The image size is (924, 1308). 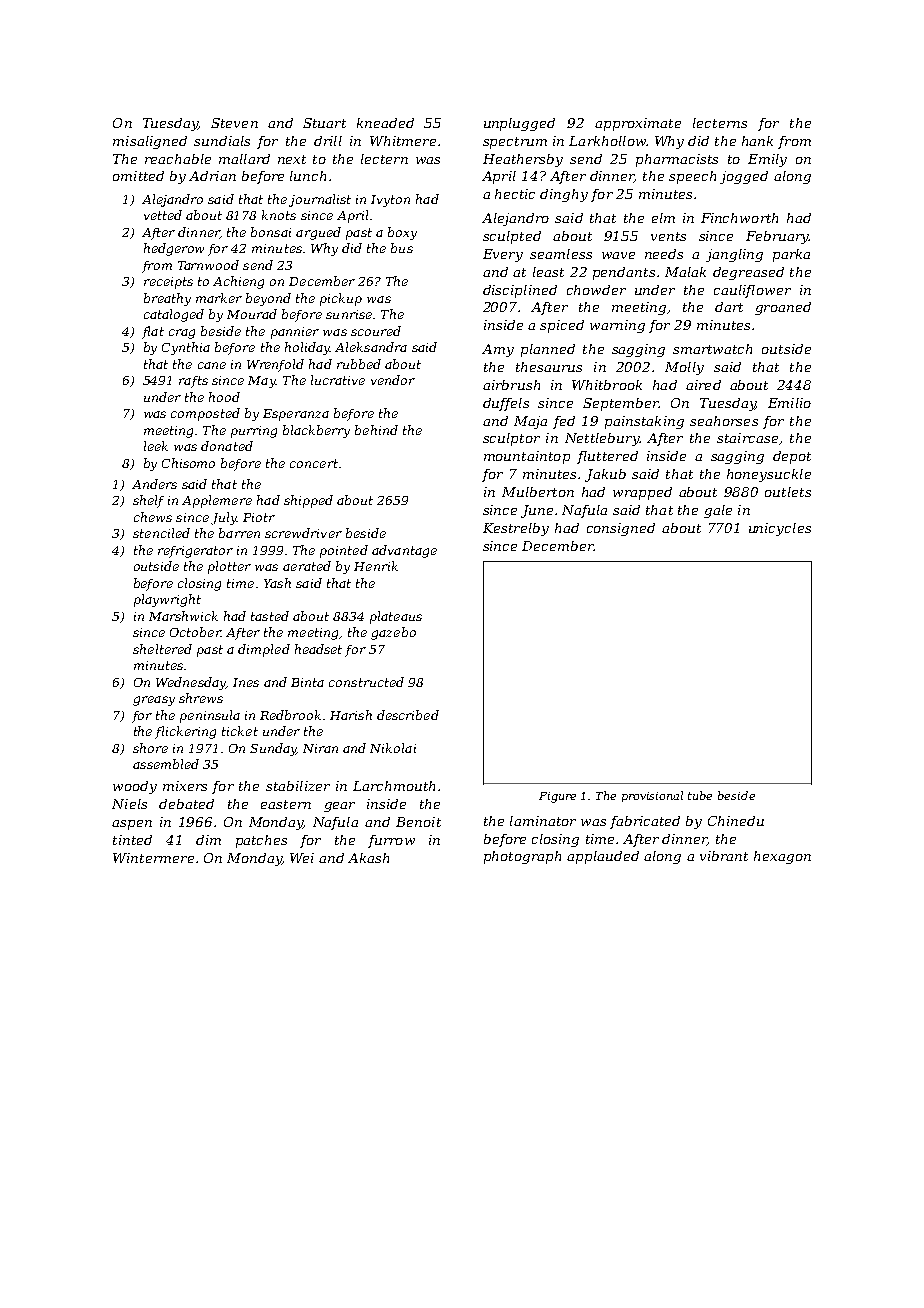 What do you see at coordinates (700, 795) in the image?
I see `tube` at bounding box center [700, 795].
